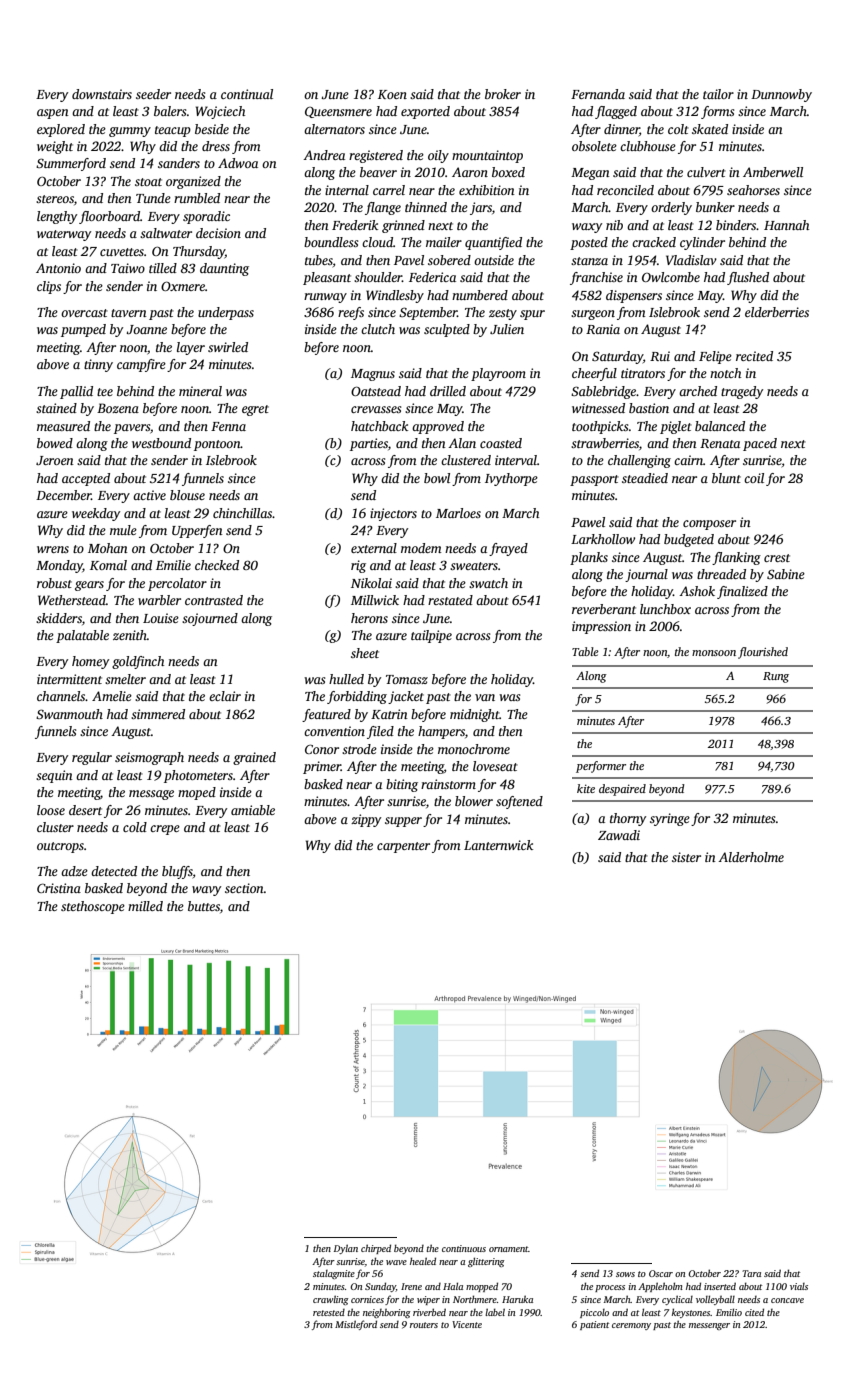  What do you see at coordinates (718, 94) in the screenshot?
I see `tailor` at bounding box center [718, 94].
